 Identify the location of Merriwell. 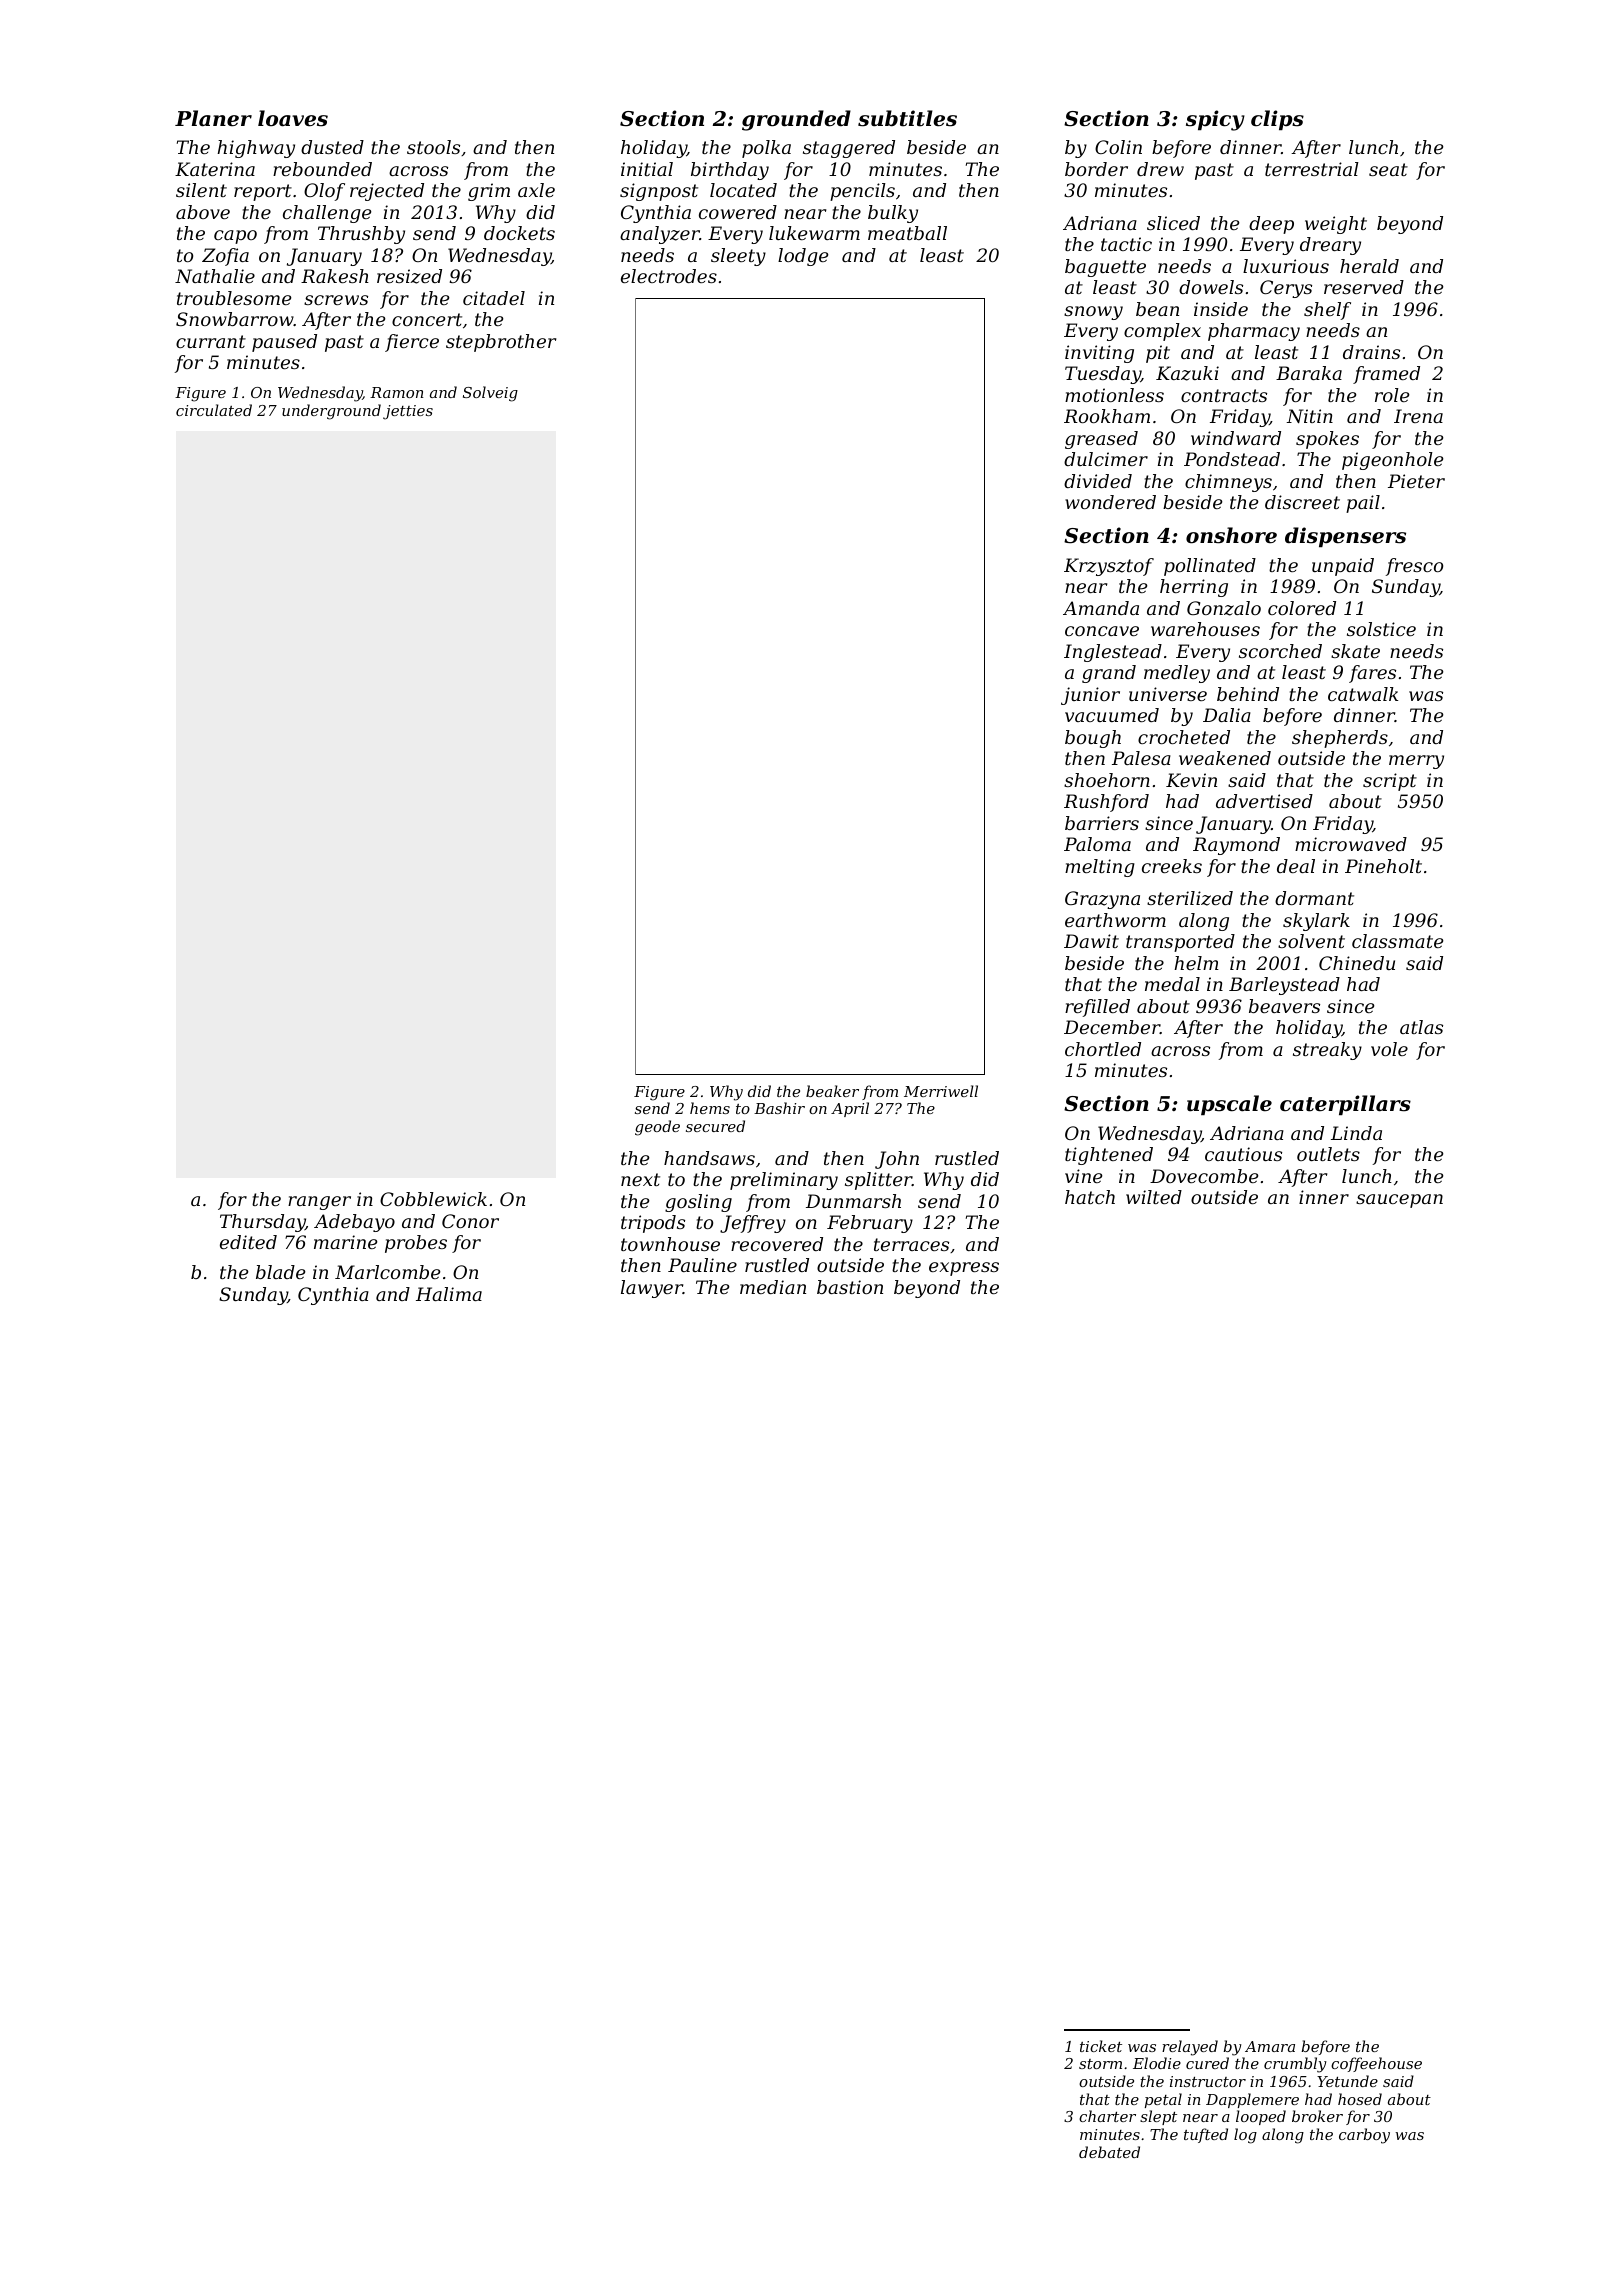
(941, 1091).
